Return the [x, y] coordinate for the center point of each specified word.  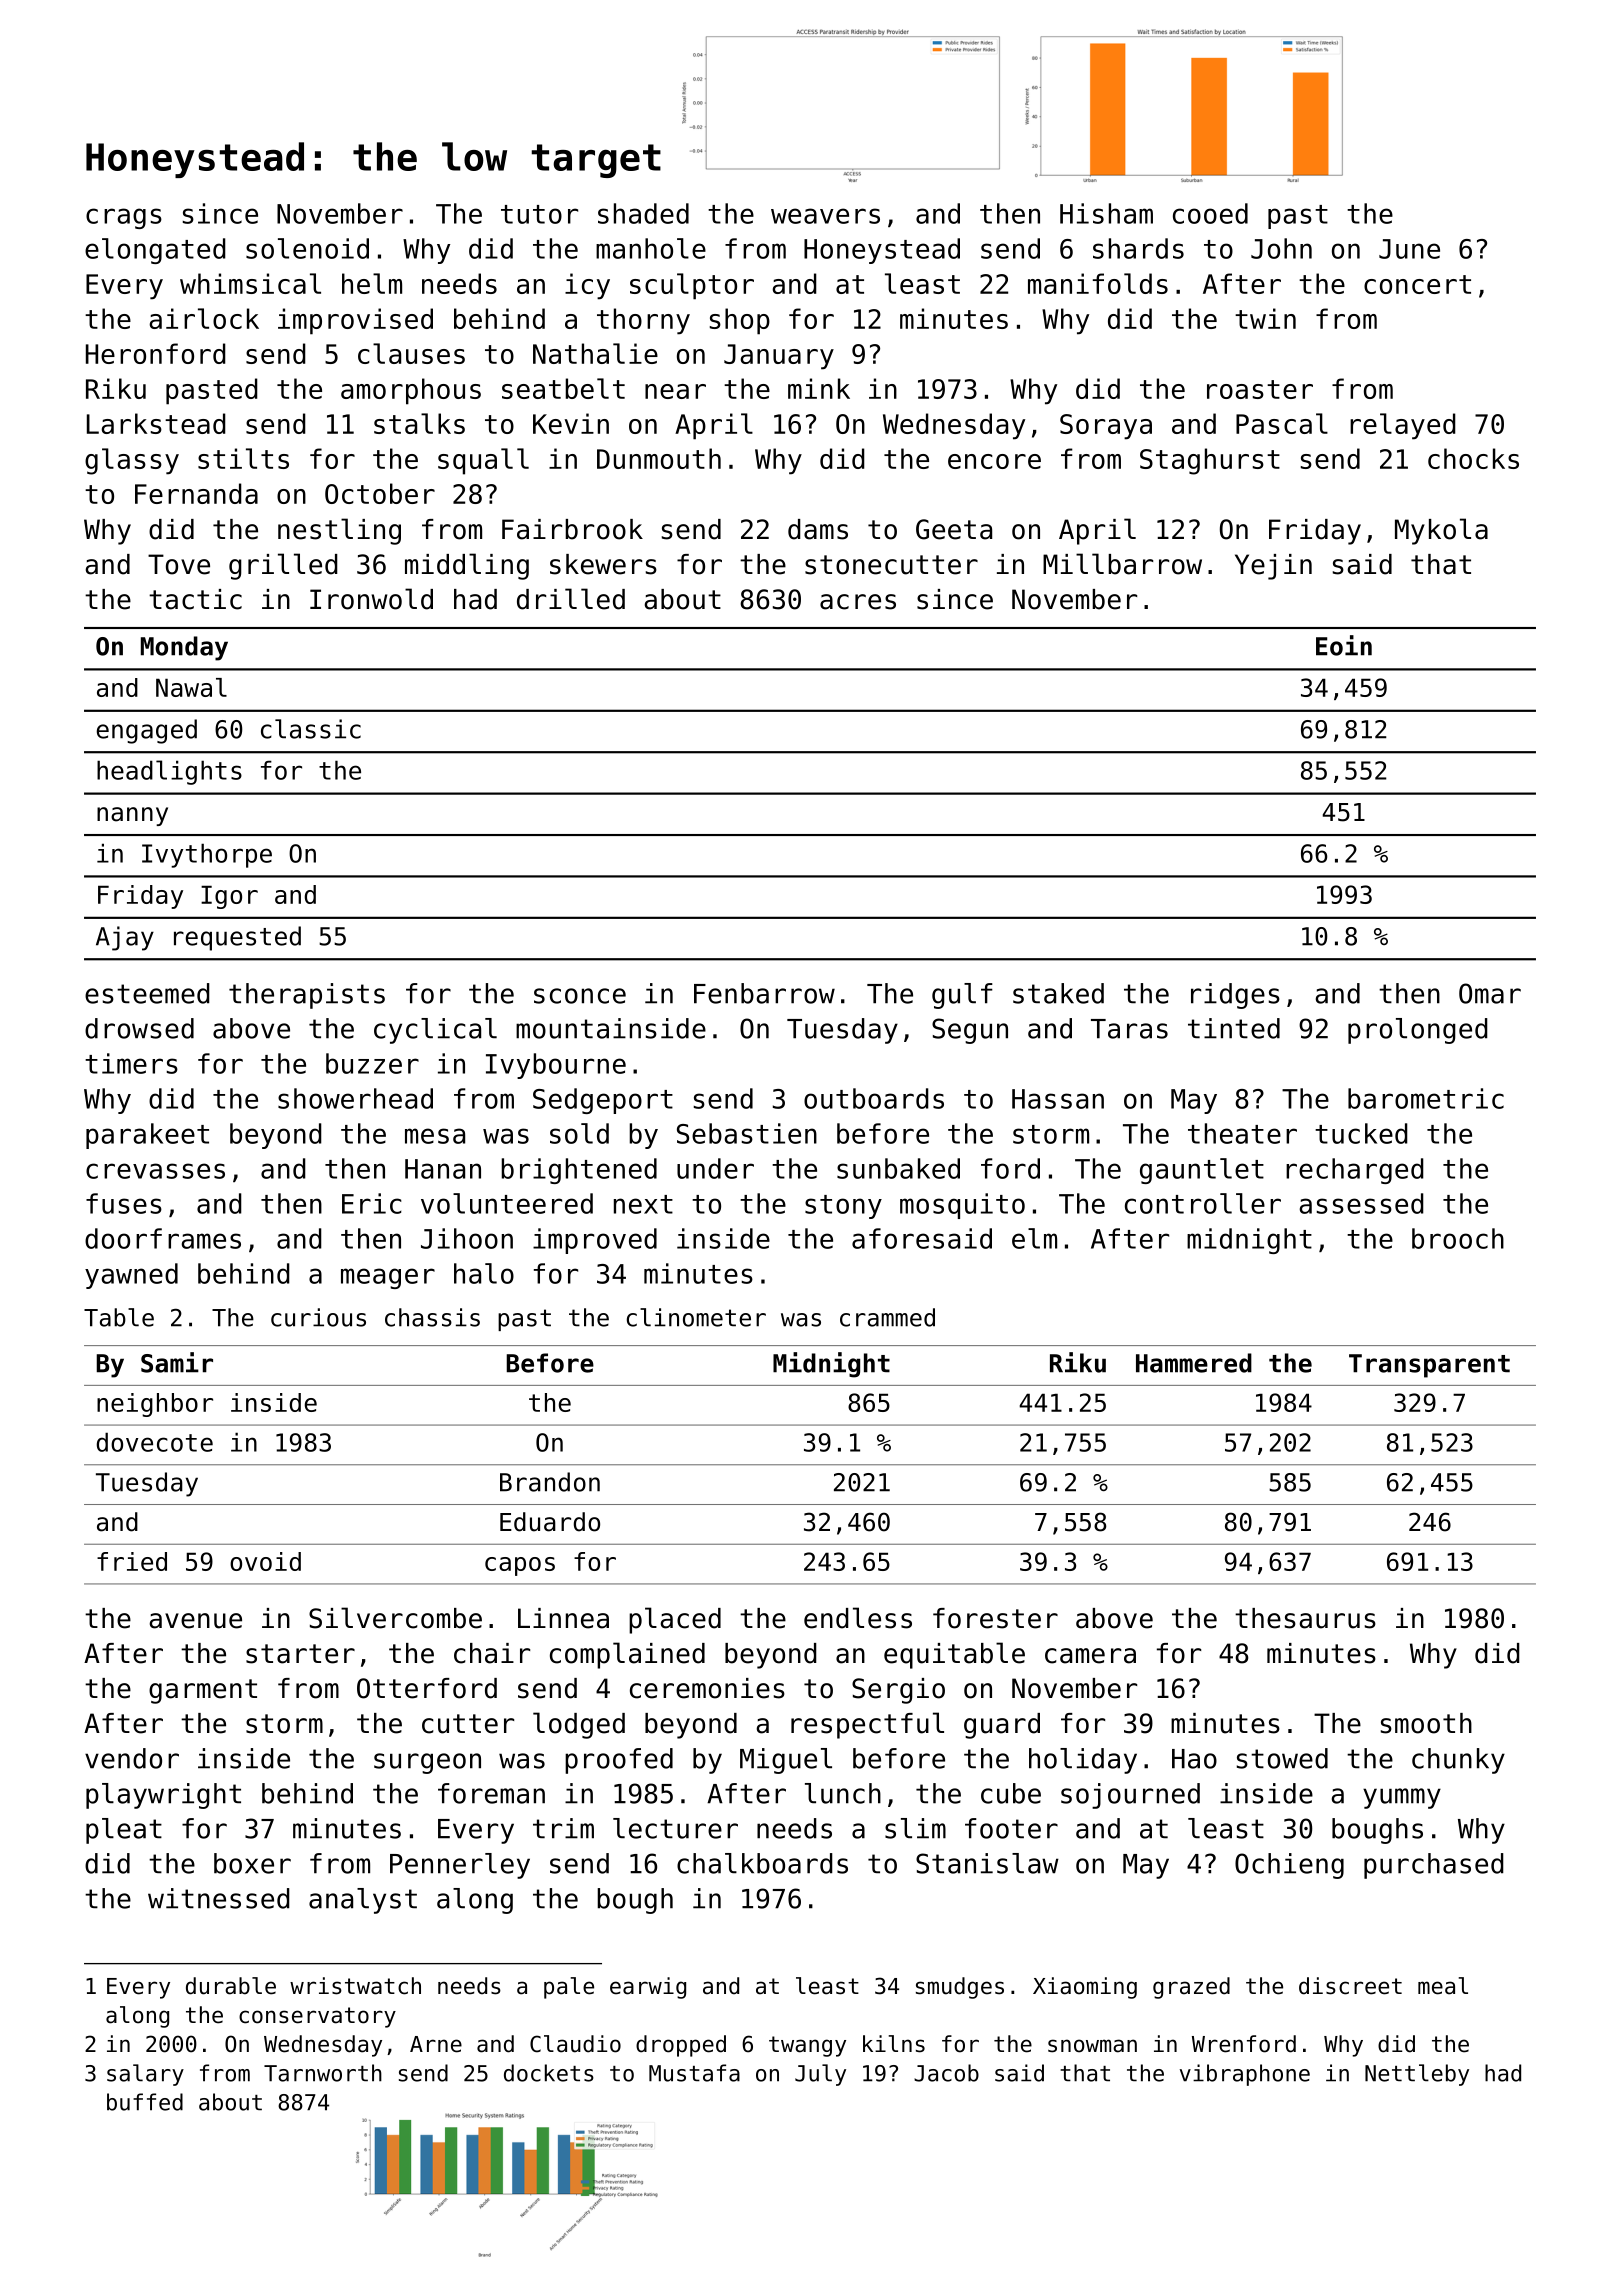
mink [819, 388]
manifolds [1098, 283]
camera [1090, 1656]
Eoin [1344, 645]
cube [1011, 1793]
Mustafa [694, 2073]
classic [311, 729]
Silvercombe [395, 1618]
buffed [145, 2102]
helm [372, 283]
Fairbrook [572, 529]
